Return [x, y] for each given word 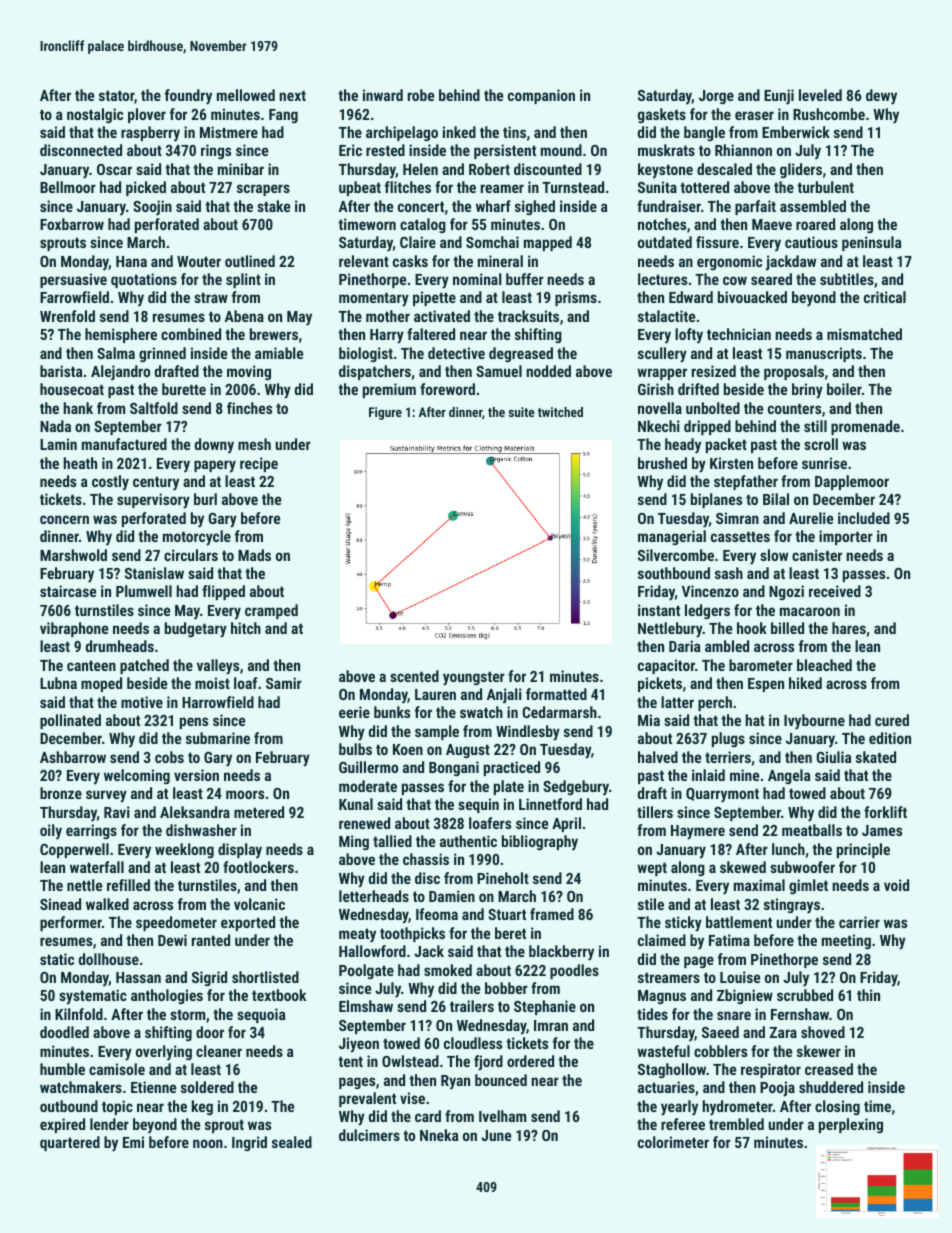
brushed [662, 463]
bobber [506, 988]
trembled [736, 1124]
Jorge [716, 97]
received [835, 591]
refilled [128, 885]
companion [541, 96]
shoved [823, 1032]
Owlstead [410, 1061]
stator [116, 95]
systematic [93, 997]
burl [205, 499]
